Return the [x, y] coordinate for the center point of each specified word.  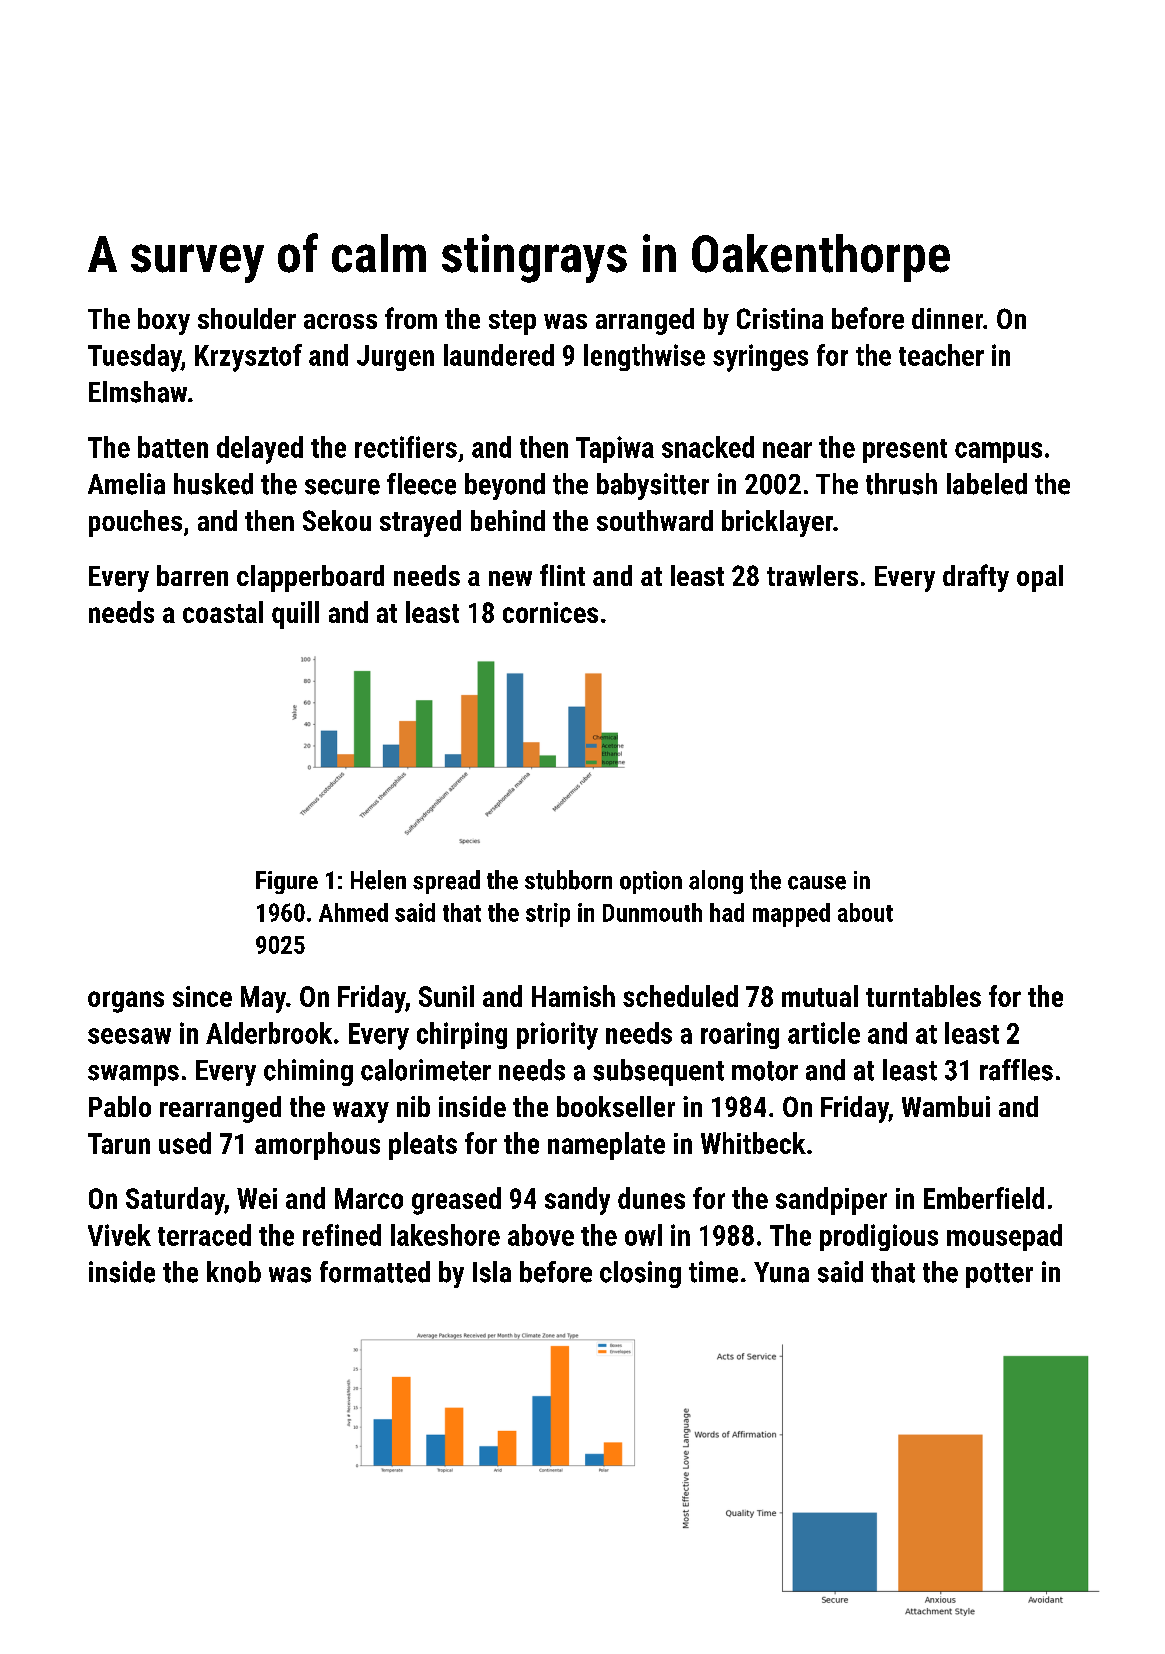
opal [1040, 578]
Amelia [126, 484]
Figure [287, 882]
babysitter [653, 486]
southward [655, 520]
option [651, 882]
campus [998, 452]
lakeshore [445, 1235]
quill [295, 615]
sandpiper [831, 1201]
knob [234, 1272]
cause [817, 883]
